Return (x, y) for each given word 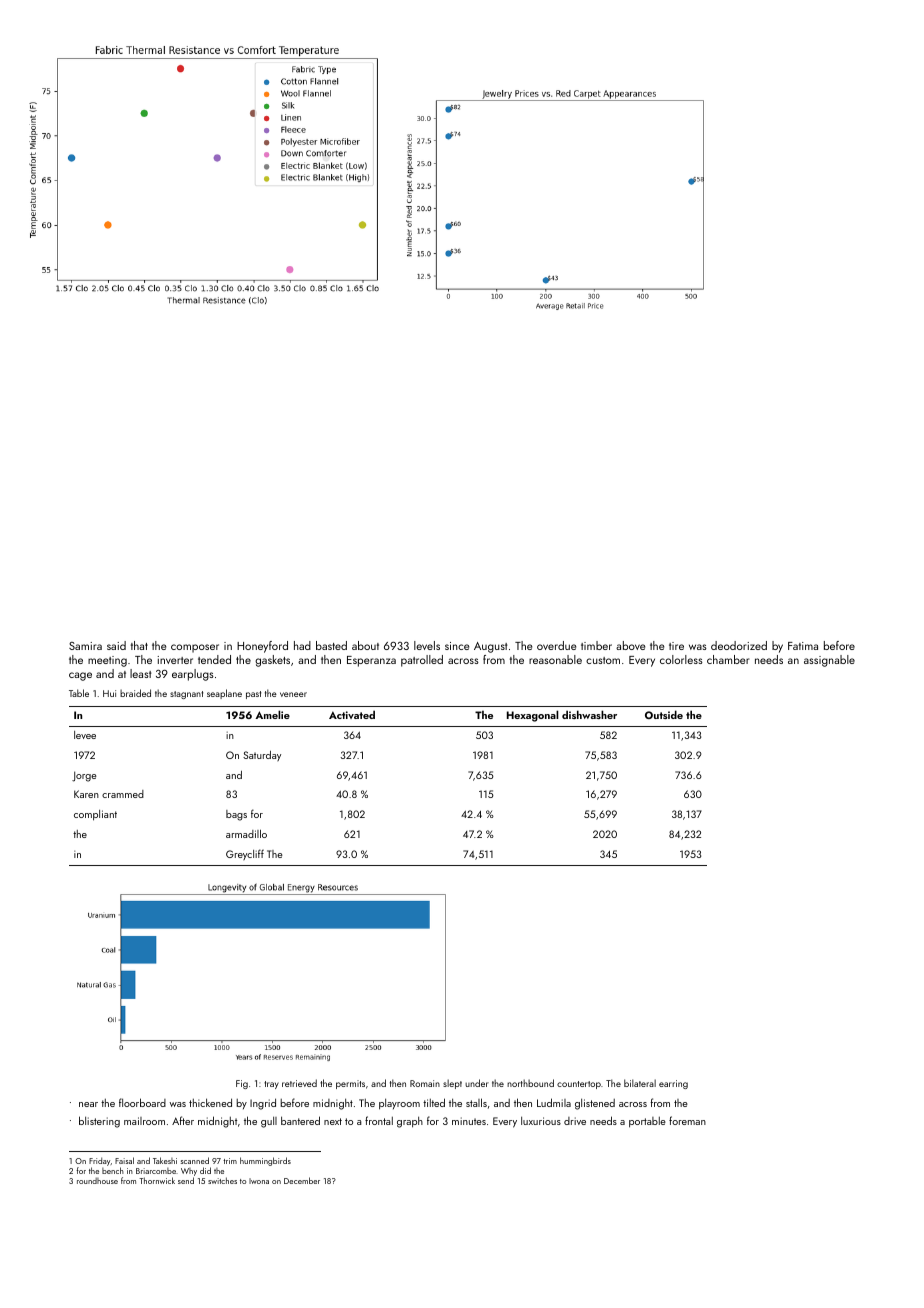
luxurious (541, 1121)
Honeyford (262, 647)
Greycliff (245, 854)
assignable (829, 661)
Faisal (124, 1160)
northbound (530, 1083)
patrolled (422, 661)
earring (673, 1084)
